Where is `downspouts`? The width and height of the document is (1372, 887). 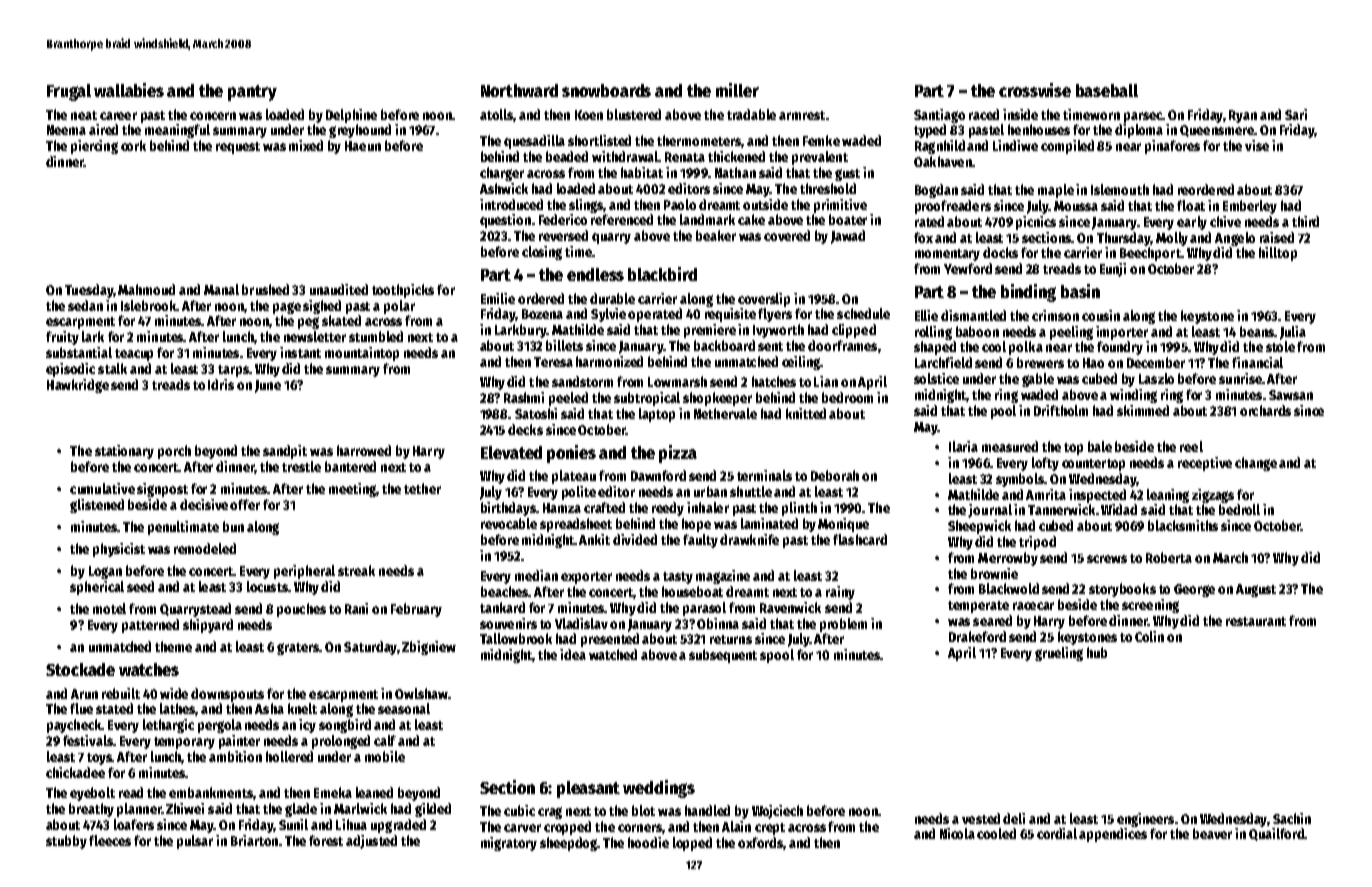 downspouts is located at coordinates (227, 695).
